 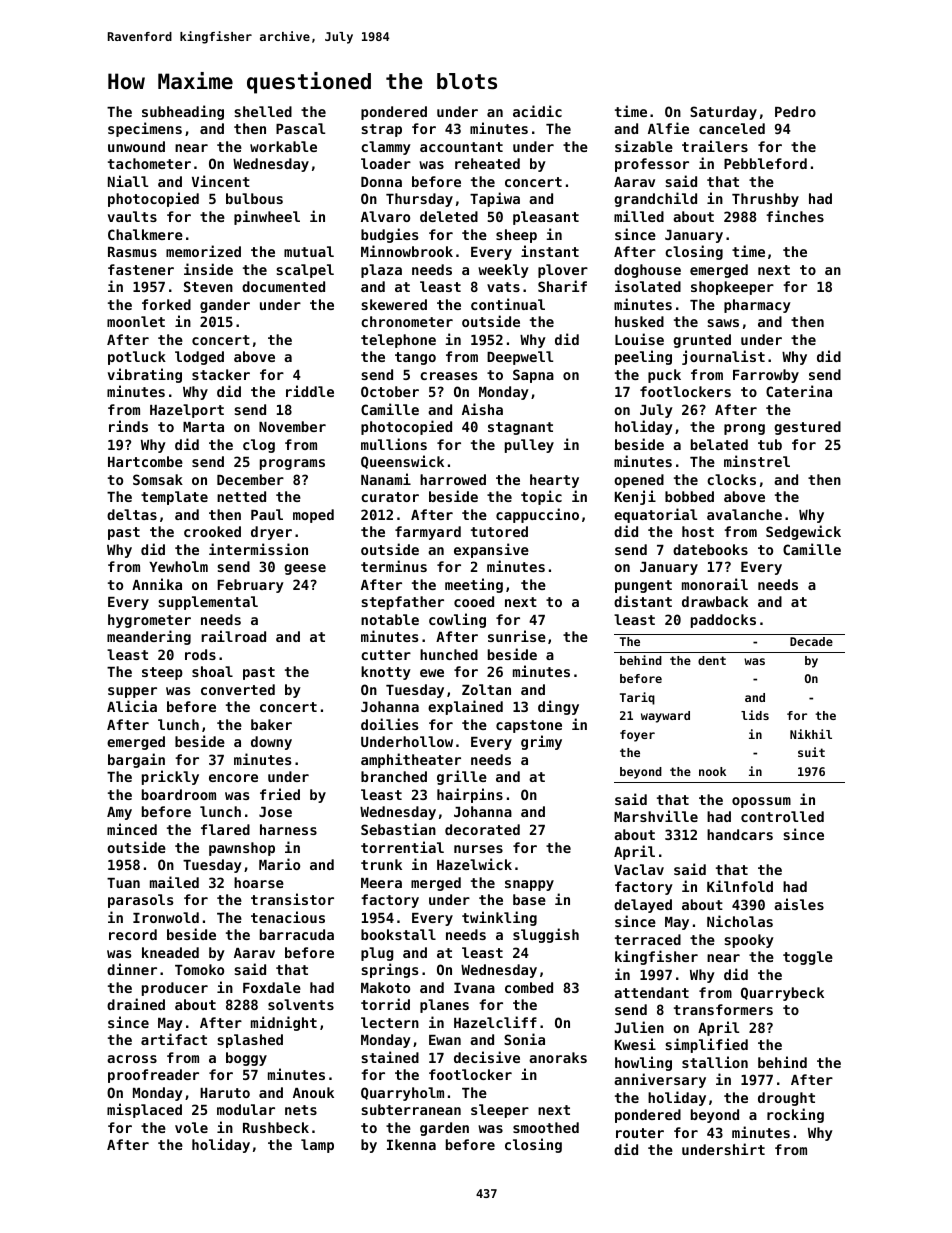 I want to click on railroad, so click(x=233, y=636).
